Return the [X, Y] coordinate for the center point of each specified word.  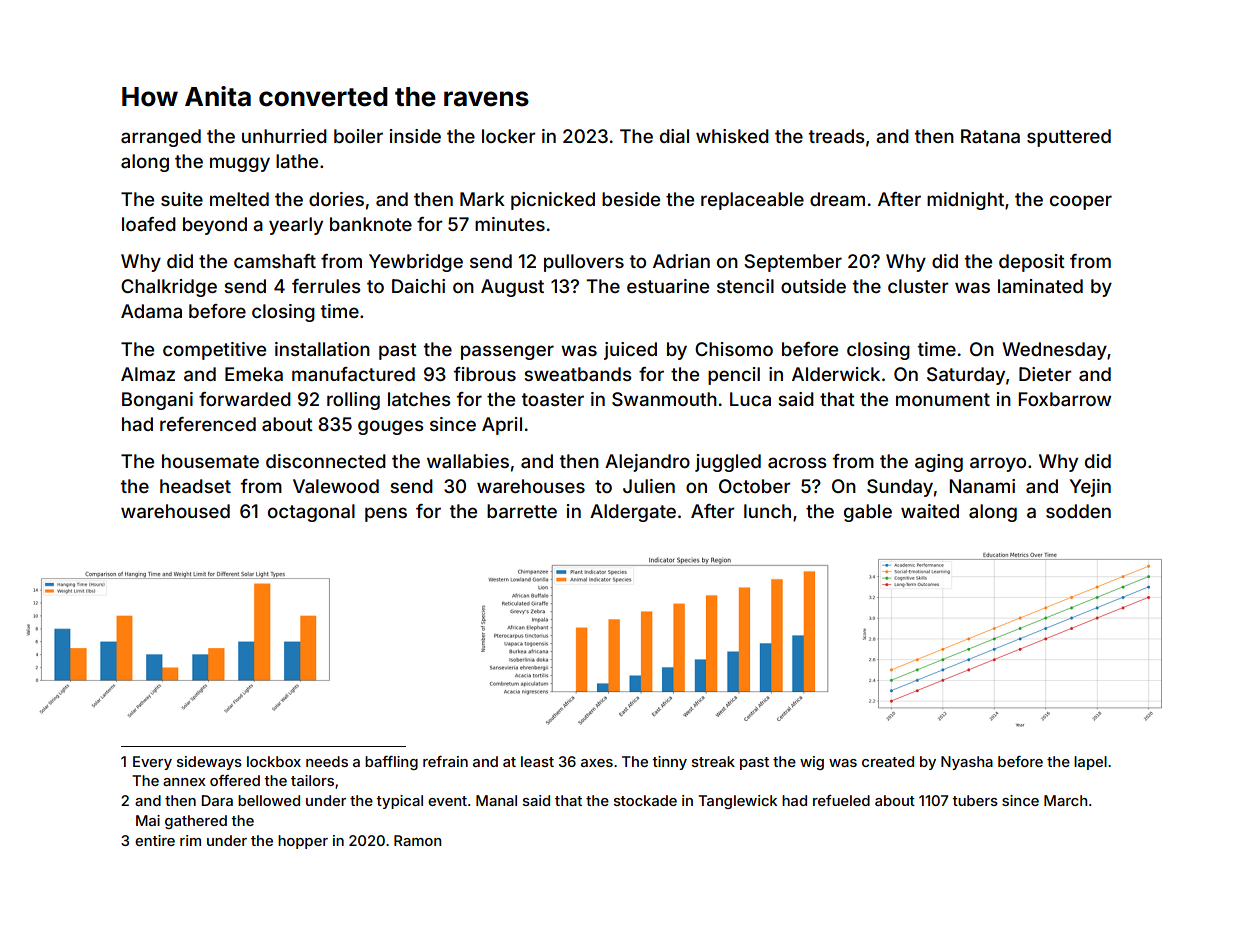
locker [509, 136]
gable [868, 513]
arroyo [998, 464]
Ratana [990, 136]
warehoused [175, 511]
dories [336, 199]
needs [327, 761]
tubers [975, 800]
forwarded [245, 399]
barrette [522, 511]
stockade [645, 800]
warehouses [531, 486]
